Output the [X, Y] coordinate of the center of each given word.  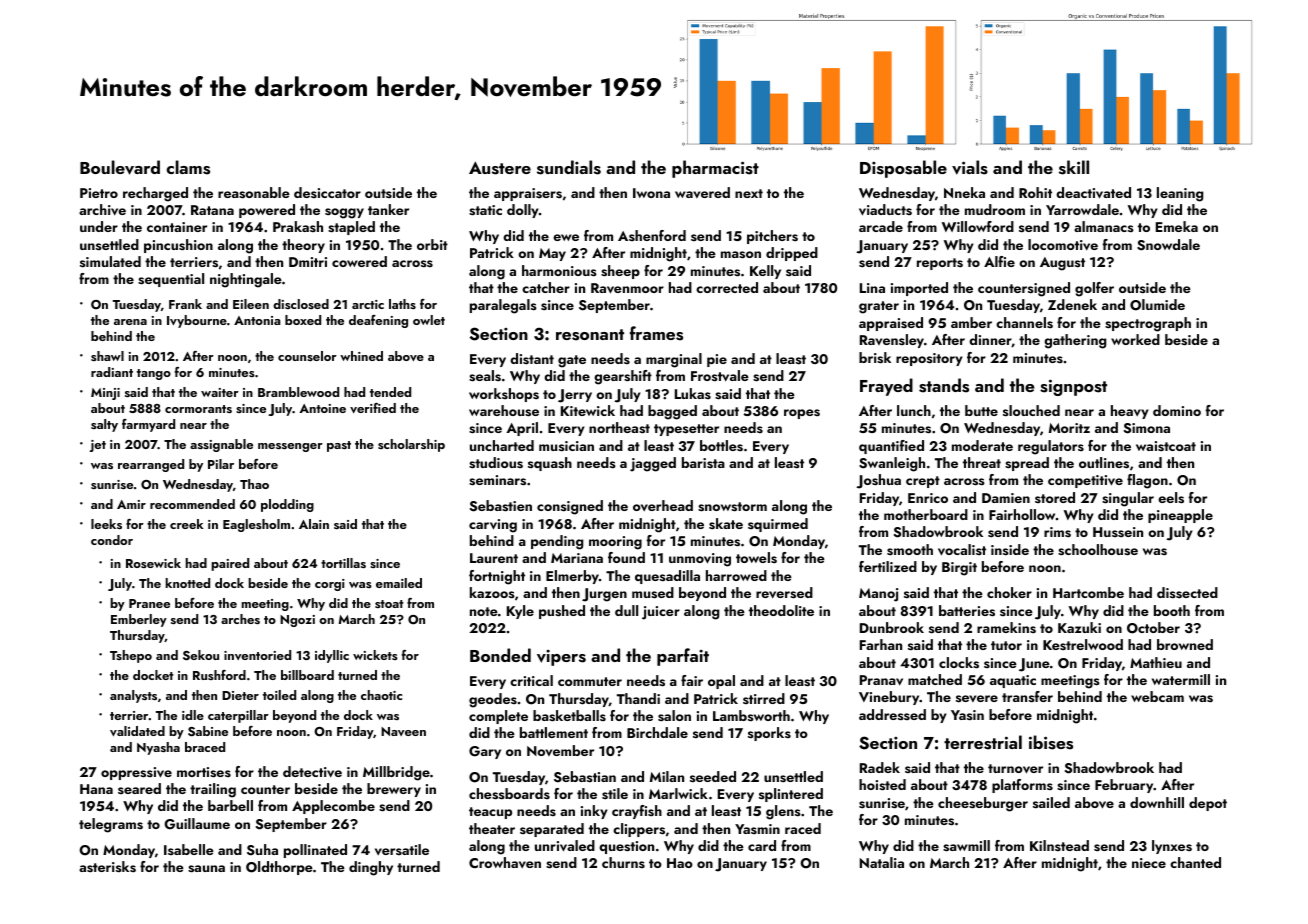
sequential [171, 280]
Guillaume [197, 824]
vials [970, 167]
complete [498, 717]
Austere [500, 168]
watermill [1181, 679]
